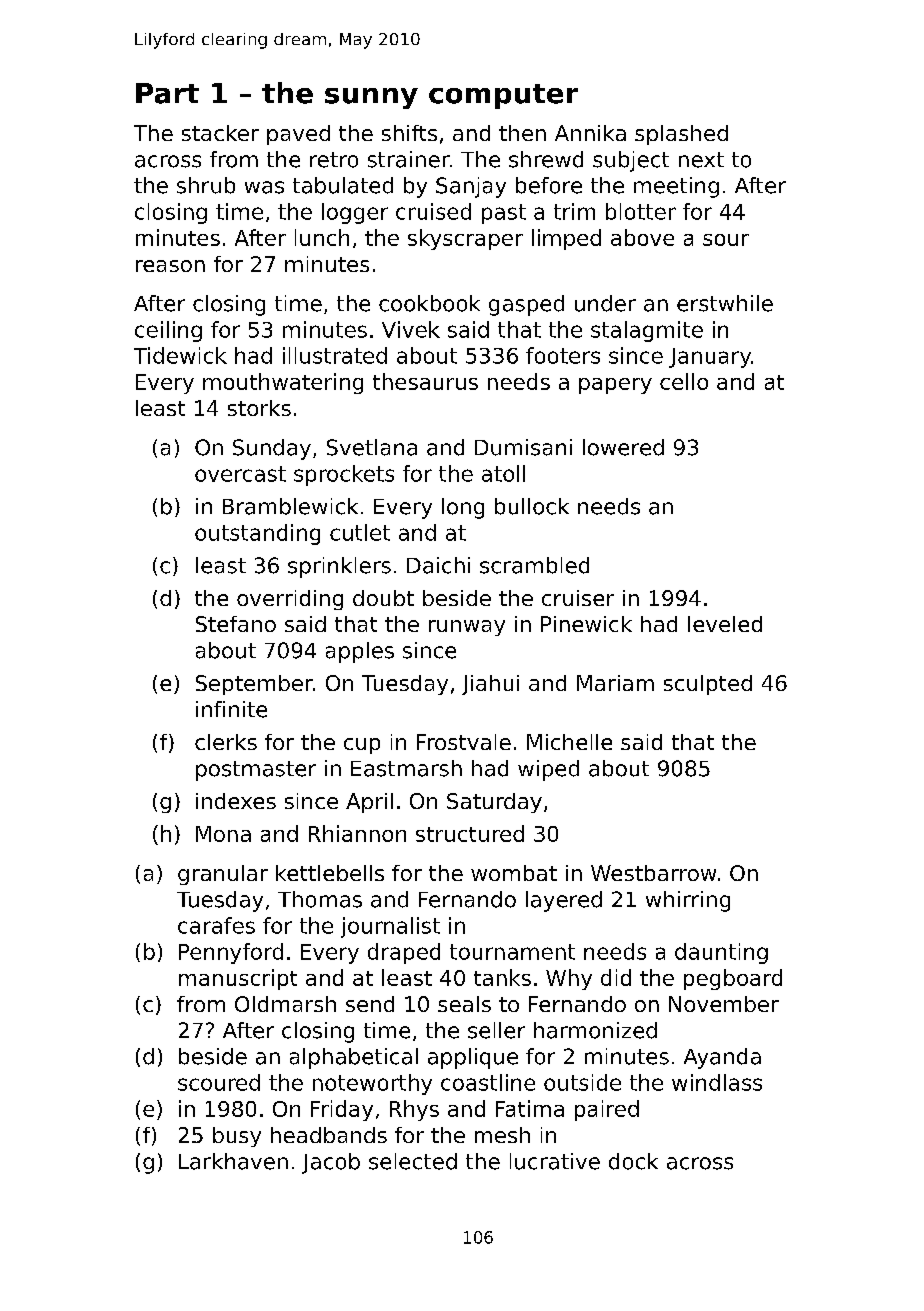 The width and height of the screenshot is (924, 1311). I want to click on computer, so click(503, 96).
